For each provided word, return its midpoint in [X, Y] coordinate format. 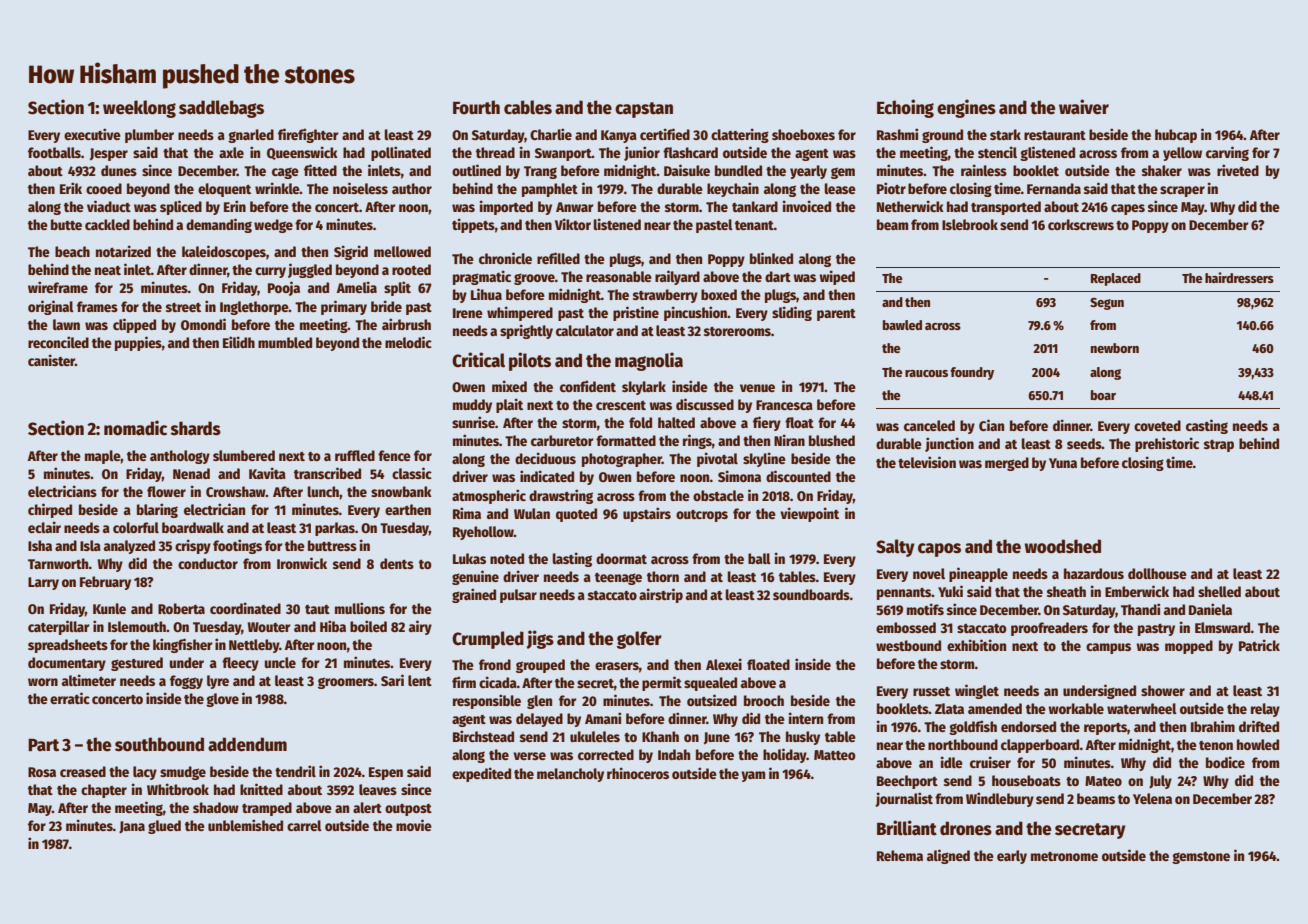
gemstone [1201, 858]
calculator [585, 330]
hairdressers [1239, 277]
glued [164, 827]
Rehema [900, 855]
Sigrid [351, 252]
